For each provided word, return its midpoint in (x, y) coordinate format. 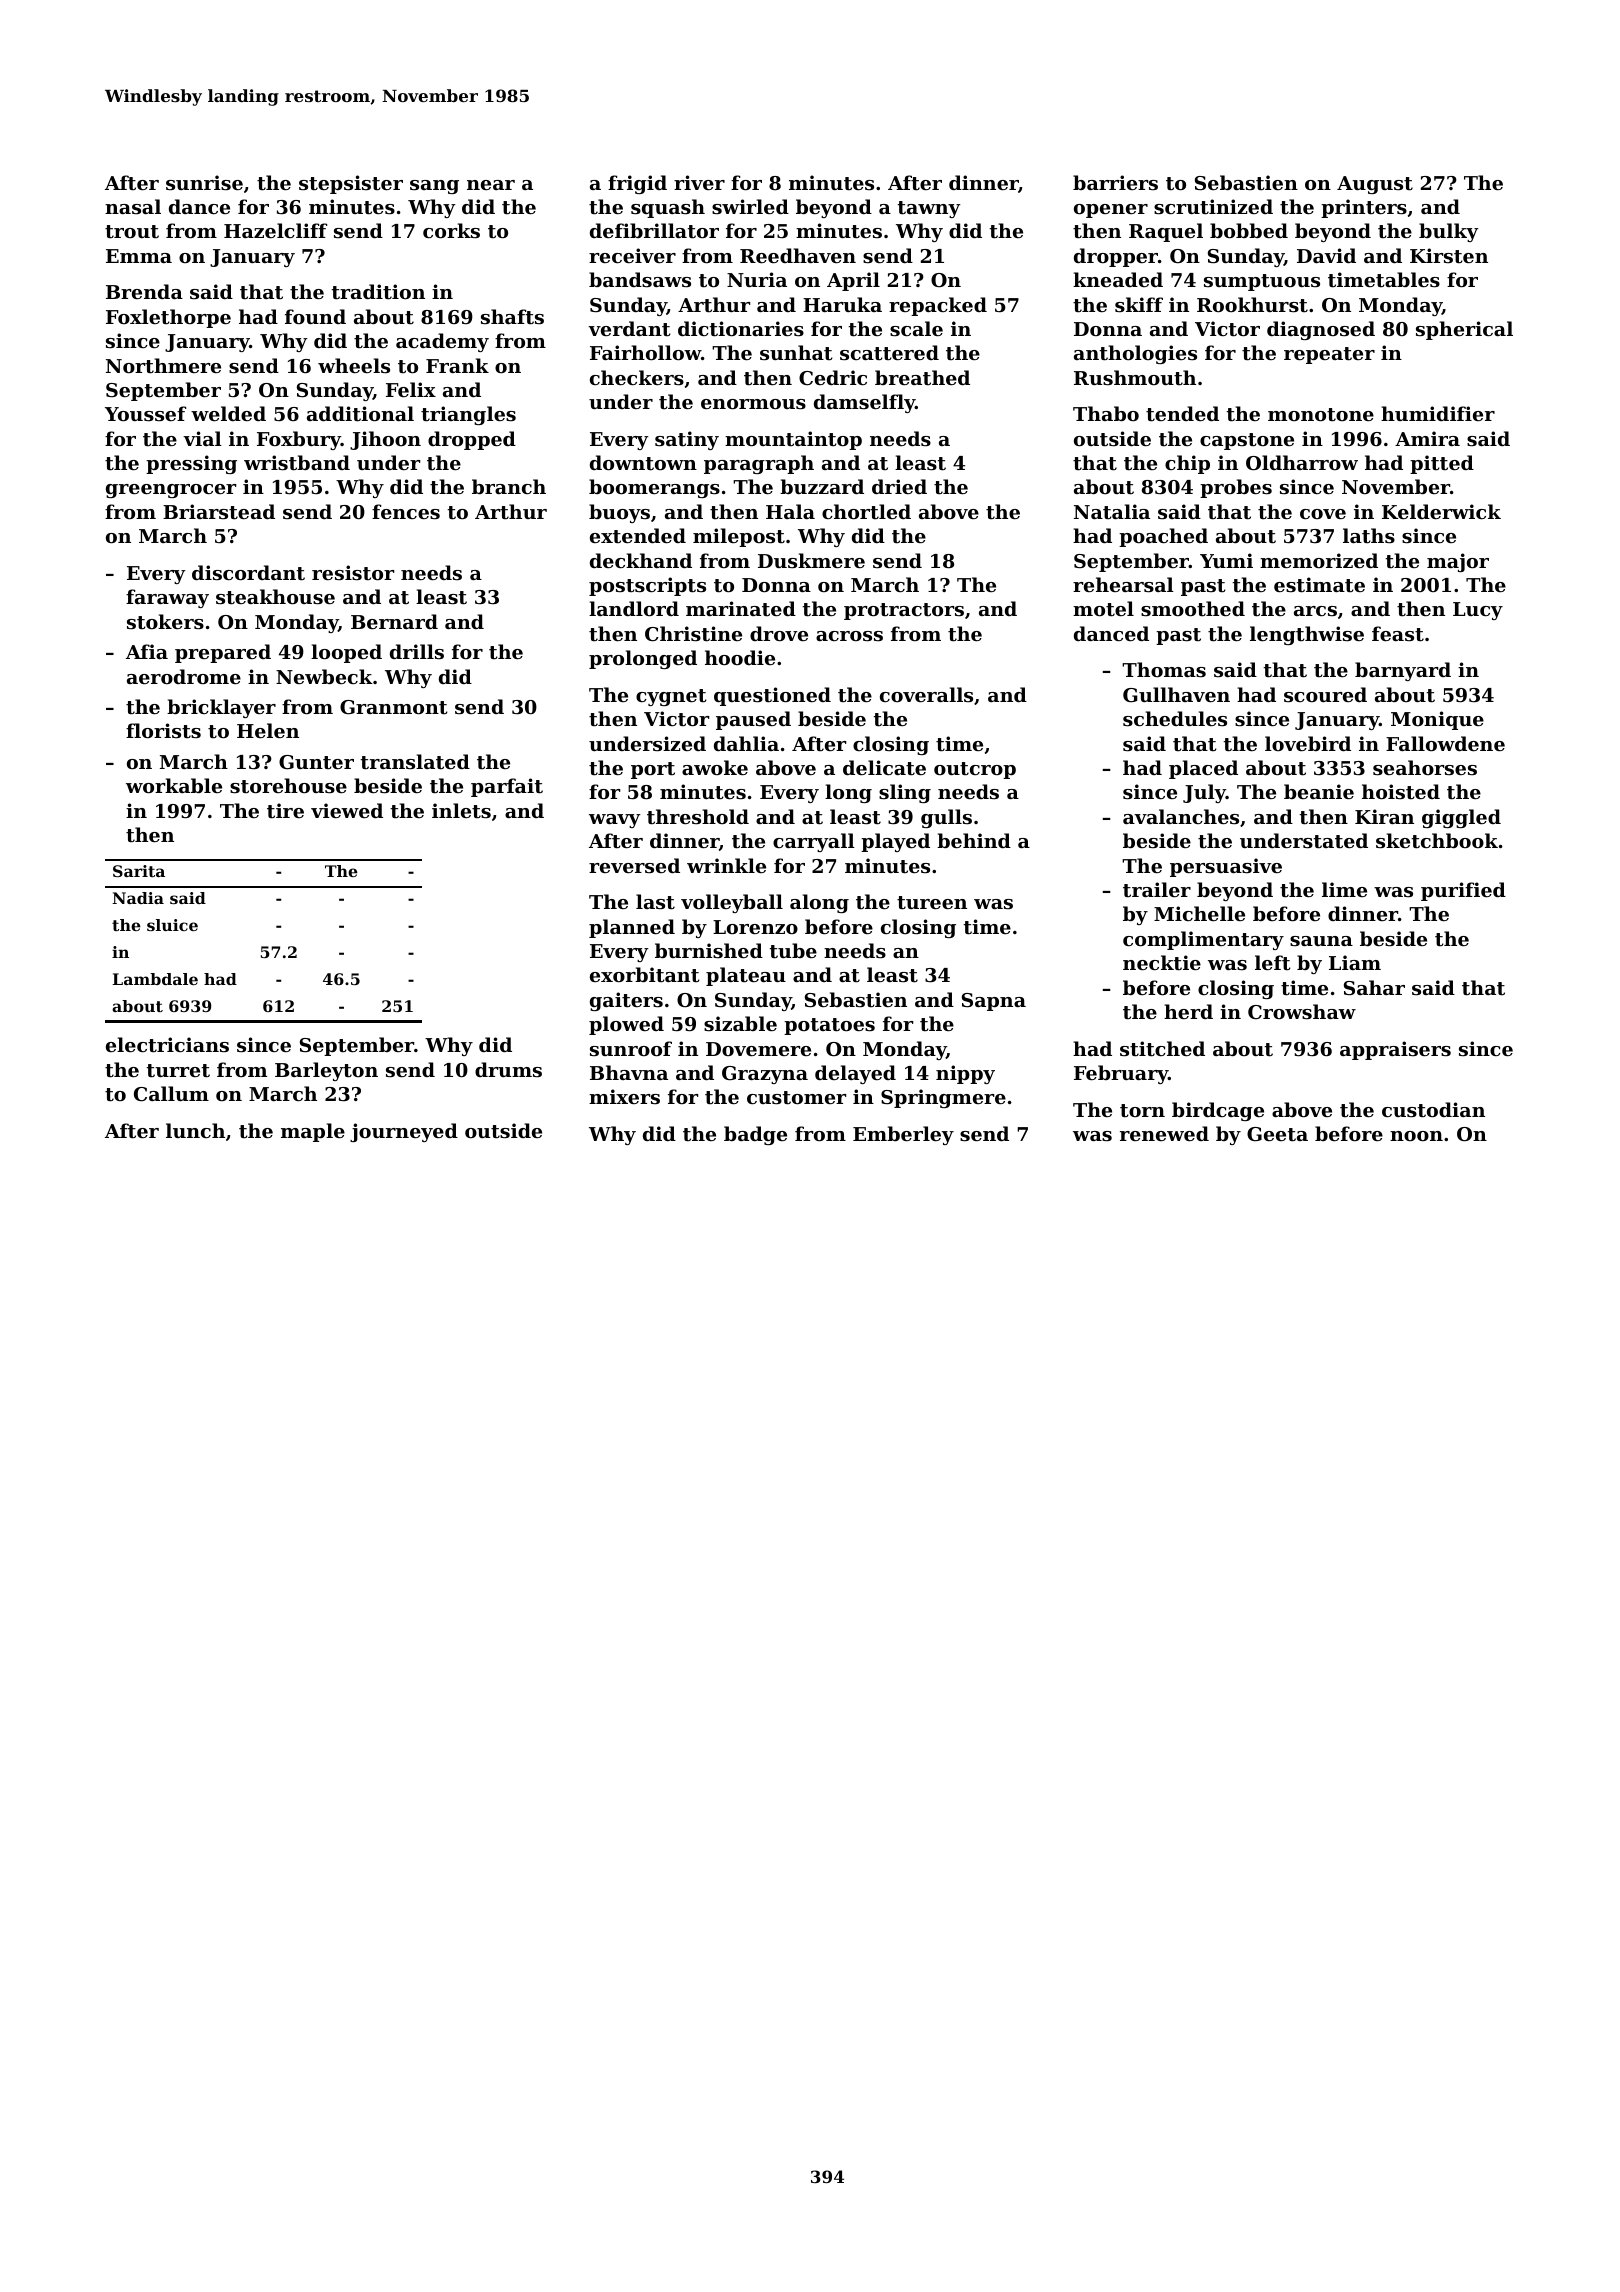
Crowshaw (1302, 1011)
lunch (195, 1130)
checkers (637, 378)
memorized (1319, 560)
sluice (172, 925)
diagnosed (1321, 330)
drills (417, 651)
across (849, 636)
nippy (965, 1074)
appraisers (1395, 1050)
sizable (740, 1023)
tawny (929, 209)
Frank (457, 365)
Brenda (144, 291)
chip (1187, 464)
